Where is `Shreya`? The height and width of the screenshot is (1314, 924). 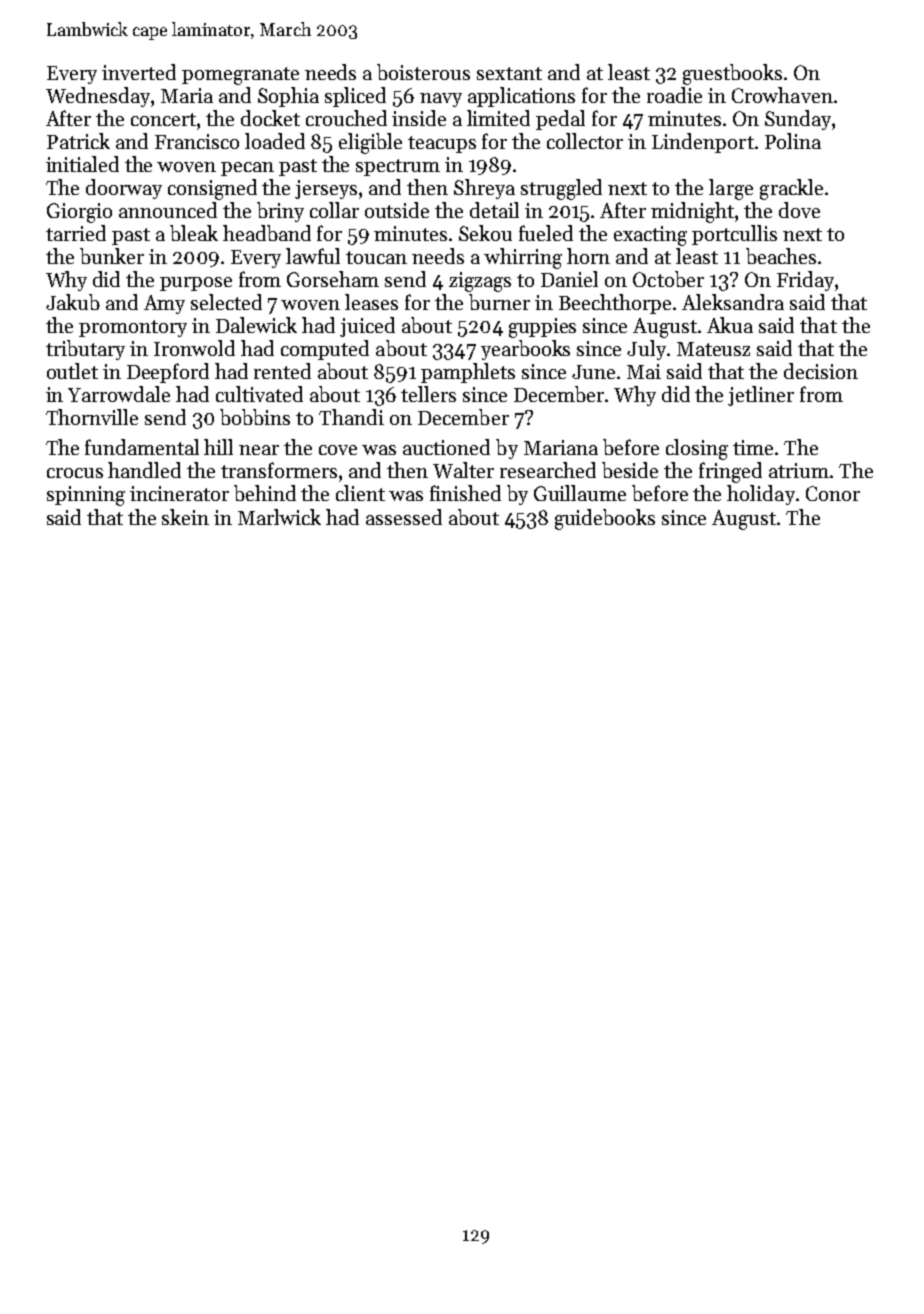 Shreya is located at coordinates (484, 189).
